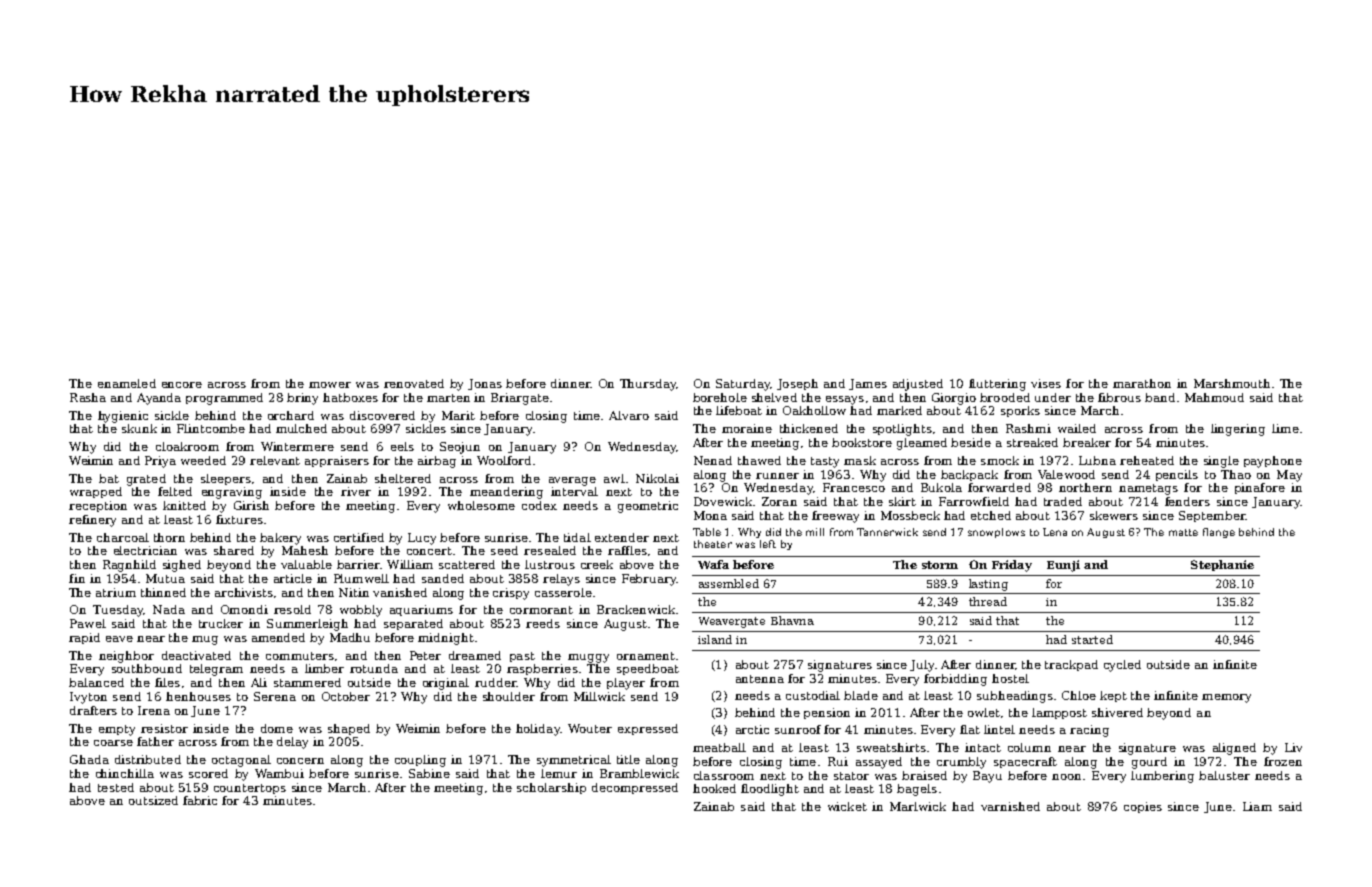 The image size is (1372, 887). What do you see at coordinates (988, 601) in the screenshot?
I see `thread` at bounding box center [988, 601].
